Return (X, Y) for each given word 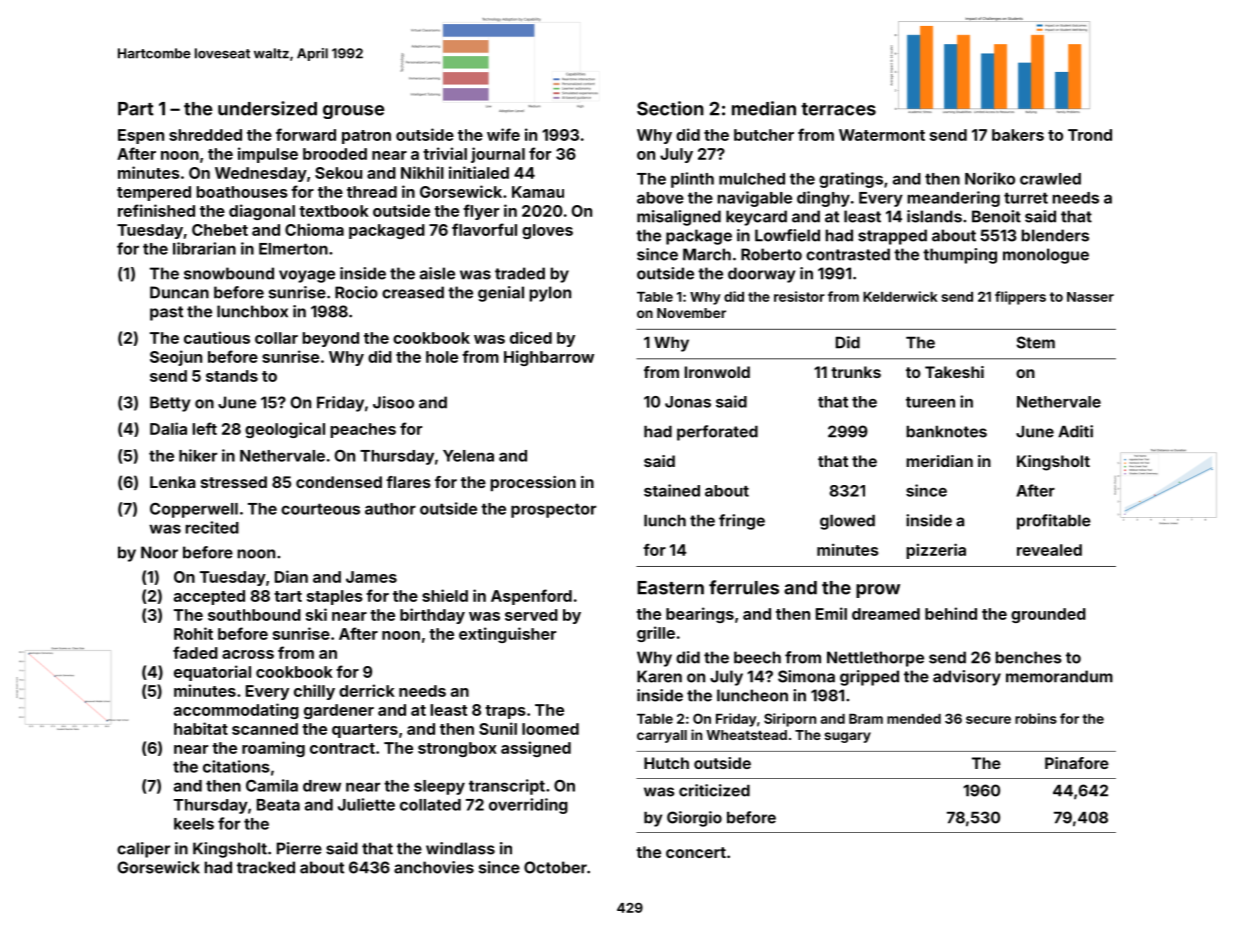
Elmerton (293, 249)
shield (445, 595)
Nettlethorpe (875, 659)
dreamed (886, 614)
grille (656, 634)
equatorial (212, 673)
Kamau (538, 192)
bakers (1018, 135)
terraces (838, 109)
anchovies (434, 867)
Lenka (173, 482)
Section (670, 108)
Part (136, 109)
